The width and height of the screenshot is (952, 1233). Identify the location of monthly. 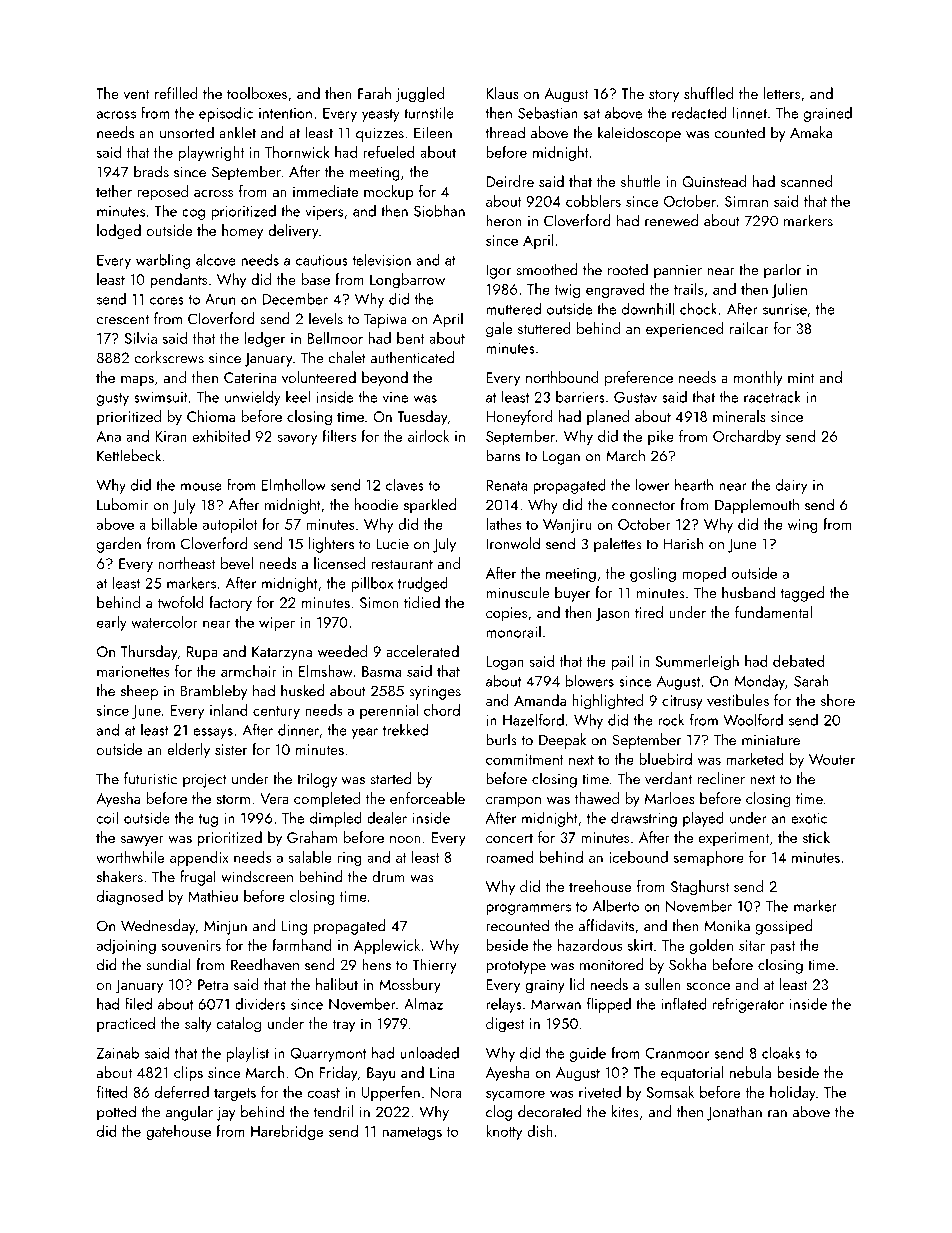
(758, 379).
